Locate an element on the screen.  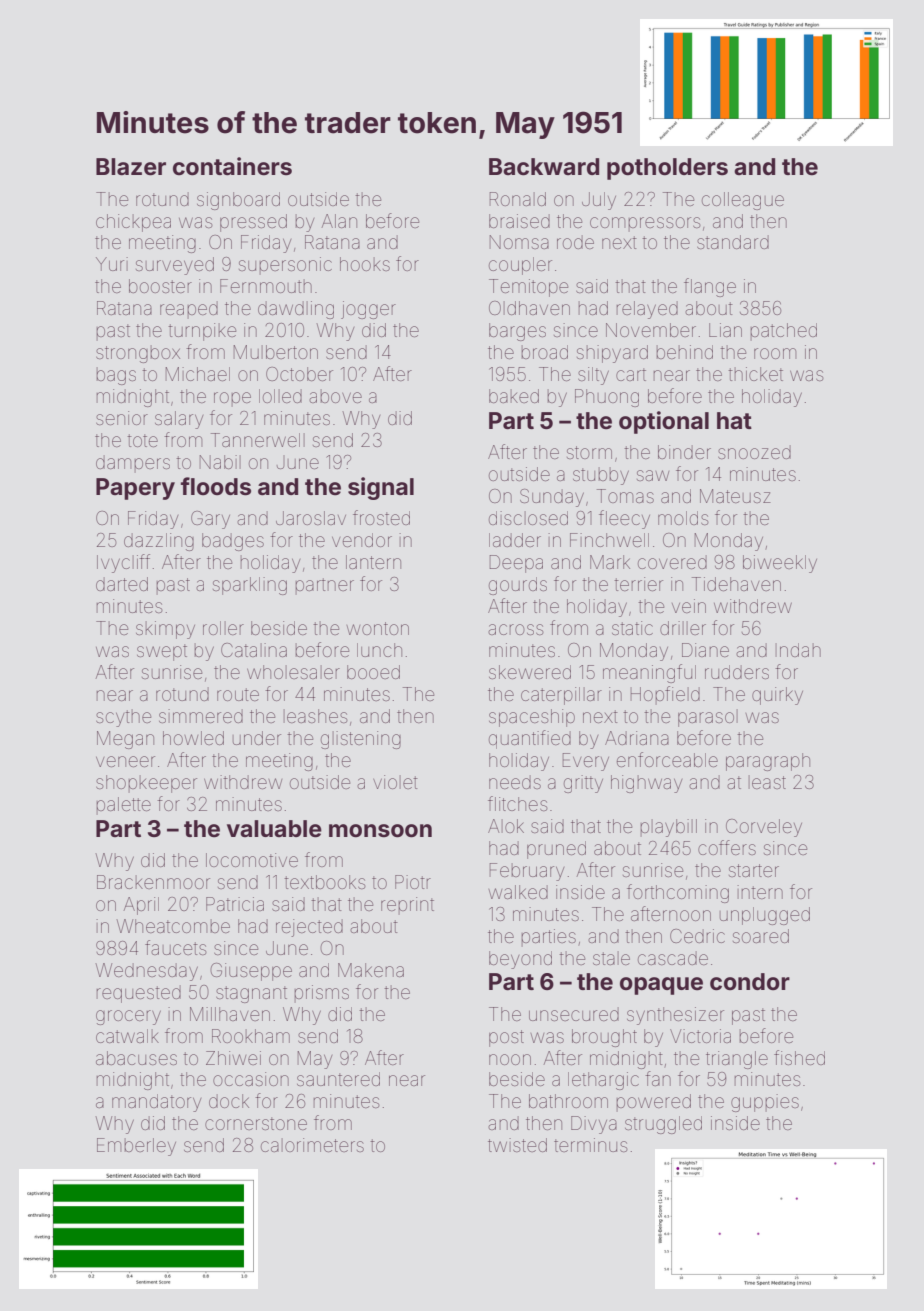
Piotr is located at coordinates (413, 882).
